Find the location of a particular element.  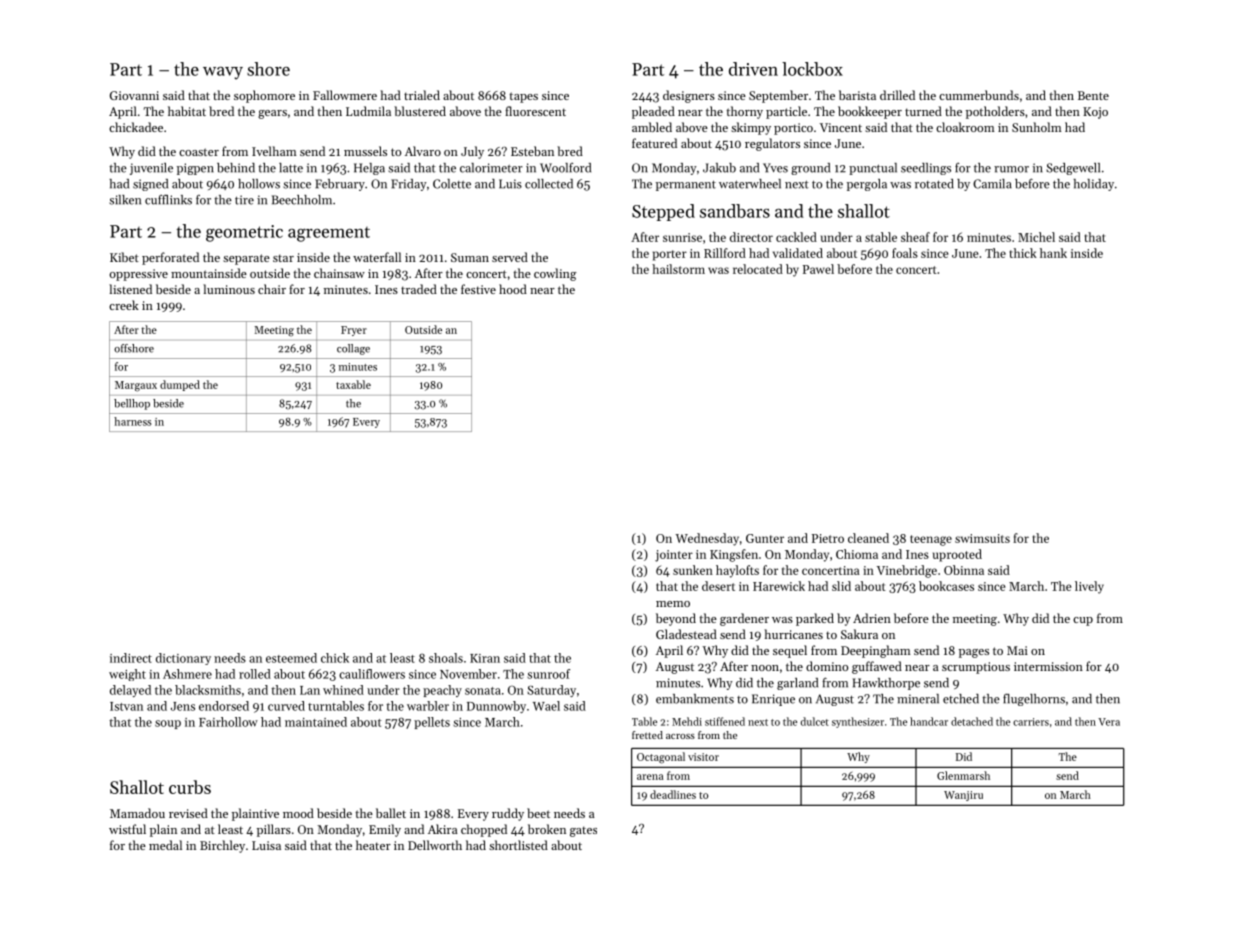

coaster is located at coordinates (199, 152).
